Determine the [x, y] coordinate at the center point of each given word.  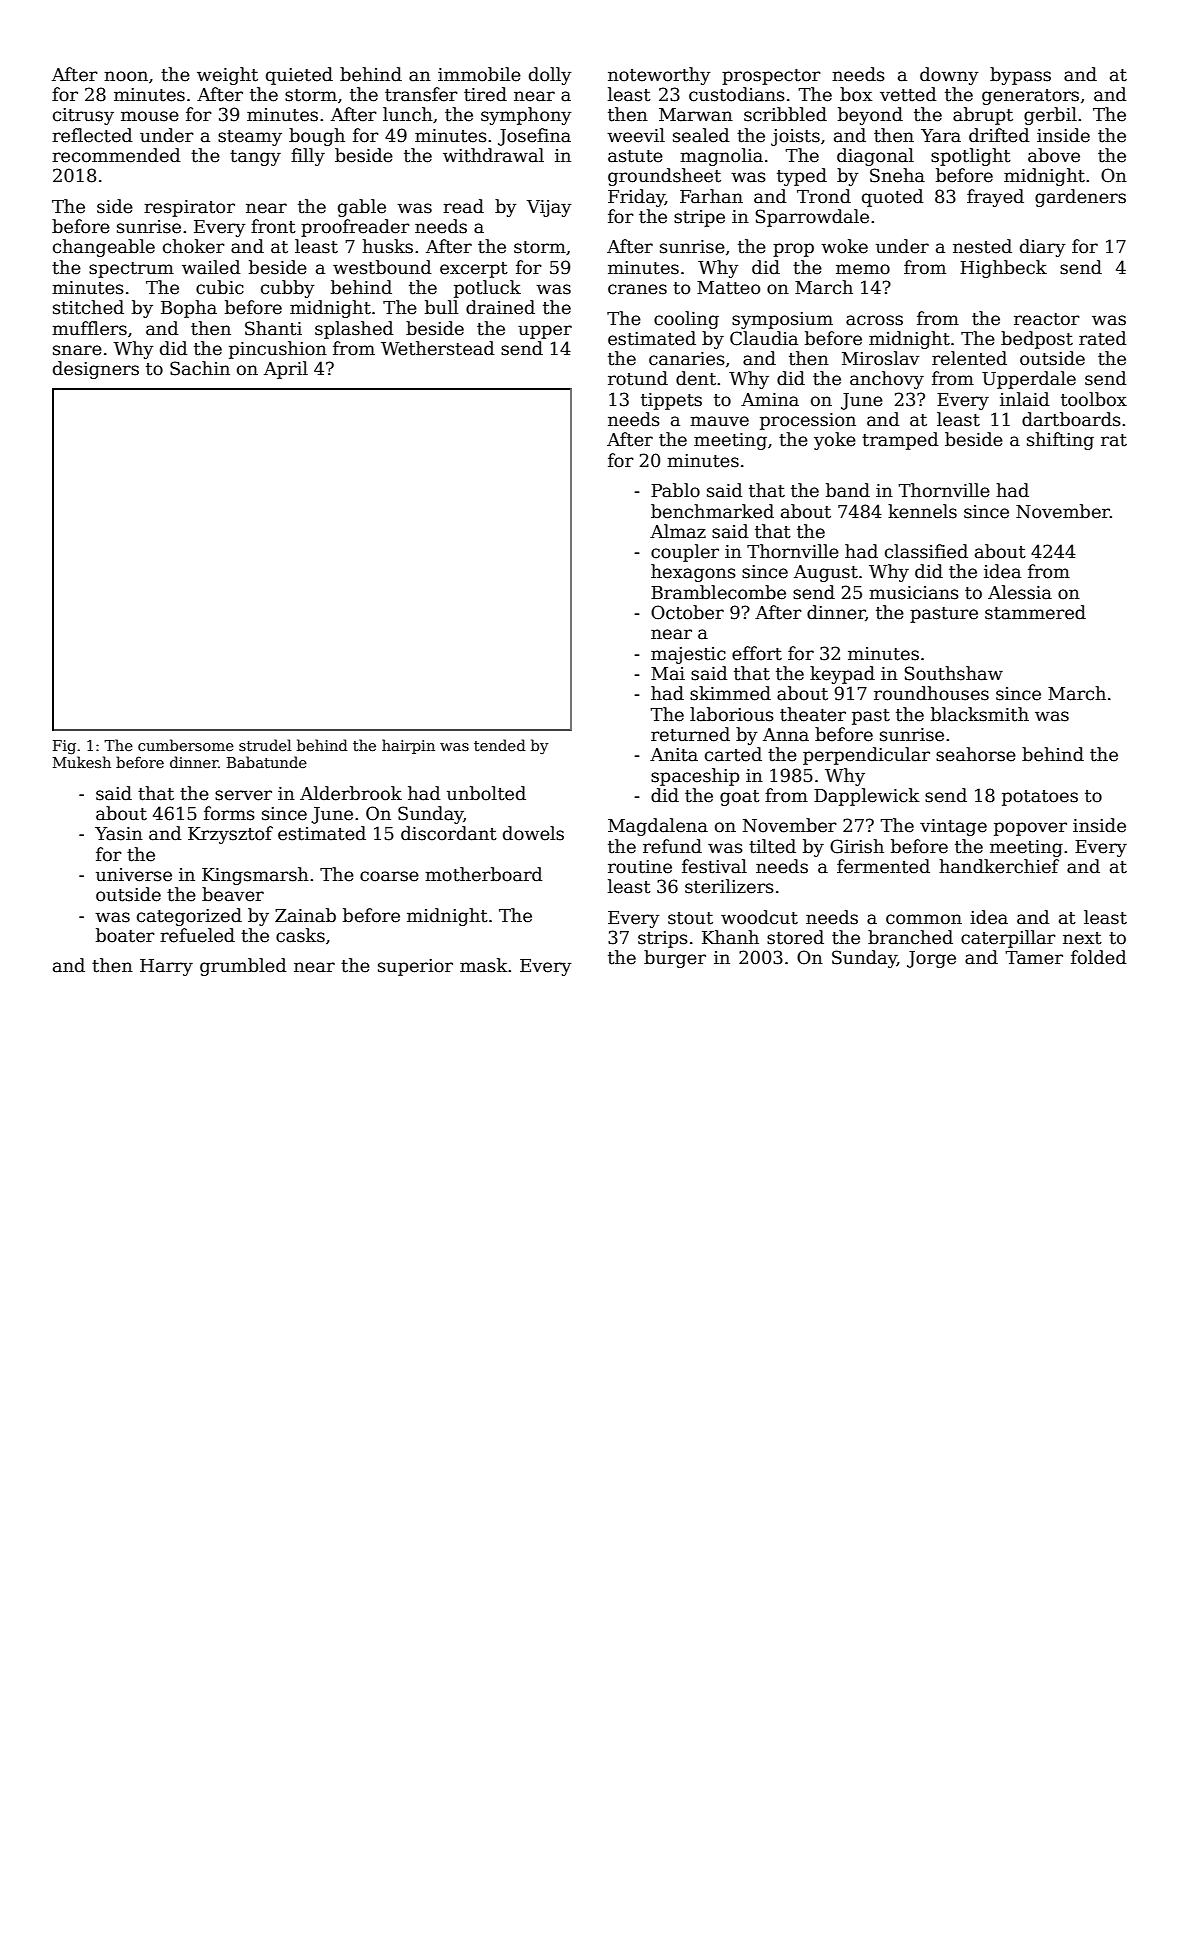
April [286, 370]
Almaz [678, 531]
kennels [922, 511]
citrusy [83, 116]
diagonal [875, 157]
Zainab [305, 915]
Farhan [711, 196]
